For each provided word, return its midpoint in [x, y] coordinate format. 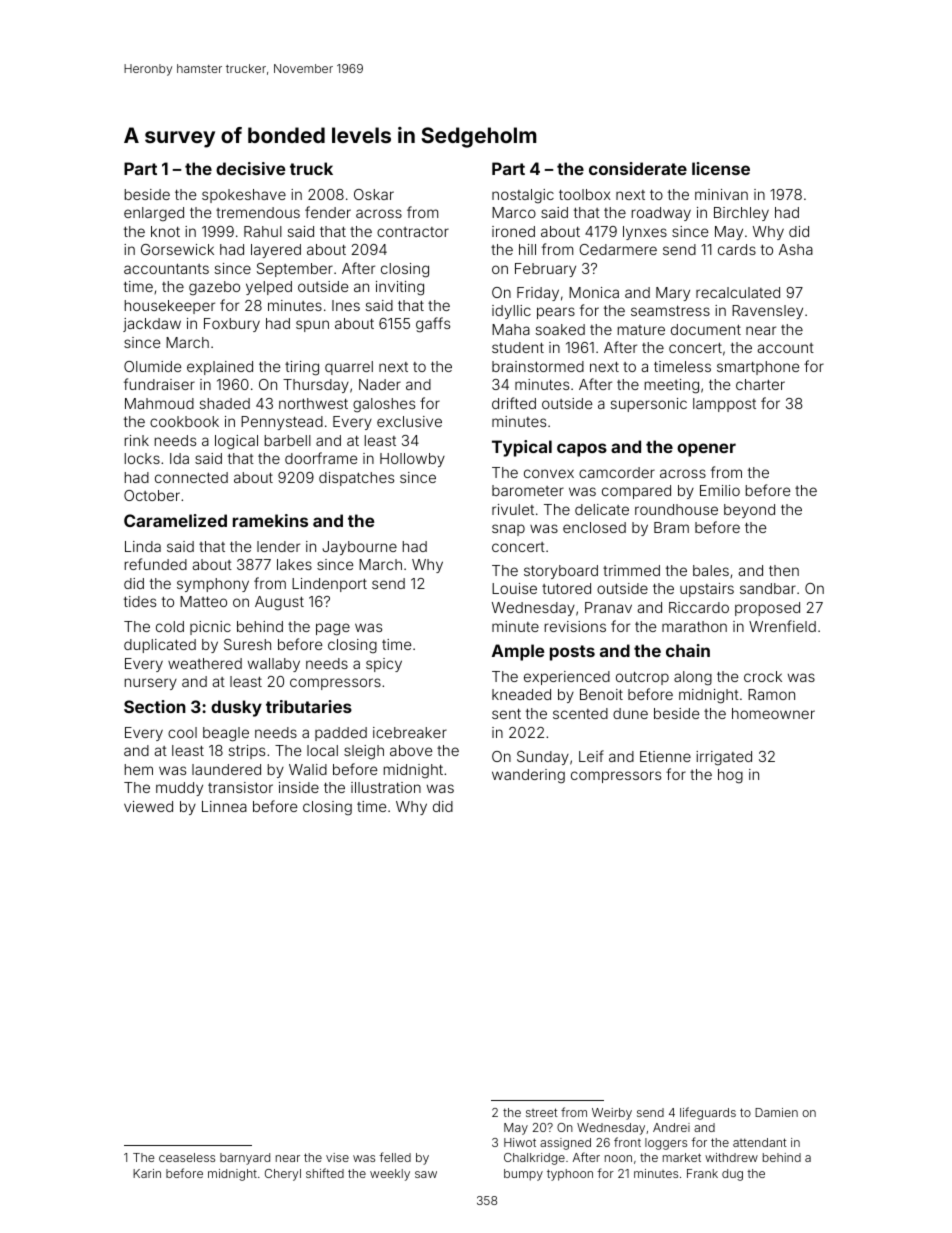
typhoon [570, 1175]
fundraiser [159, 384]
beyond [749, 511]
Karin [147, 1173]
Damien [776, 1112]
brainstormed [538, 366]
